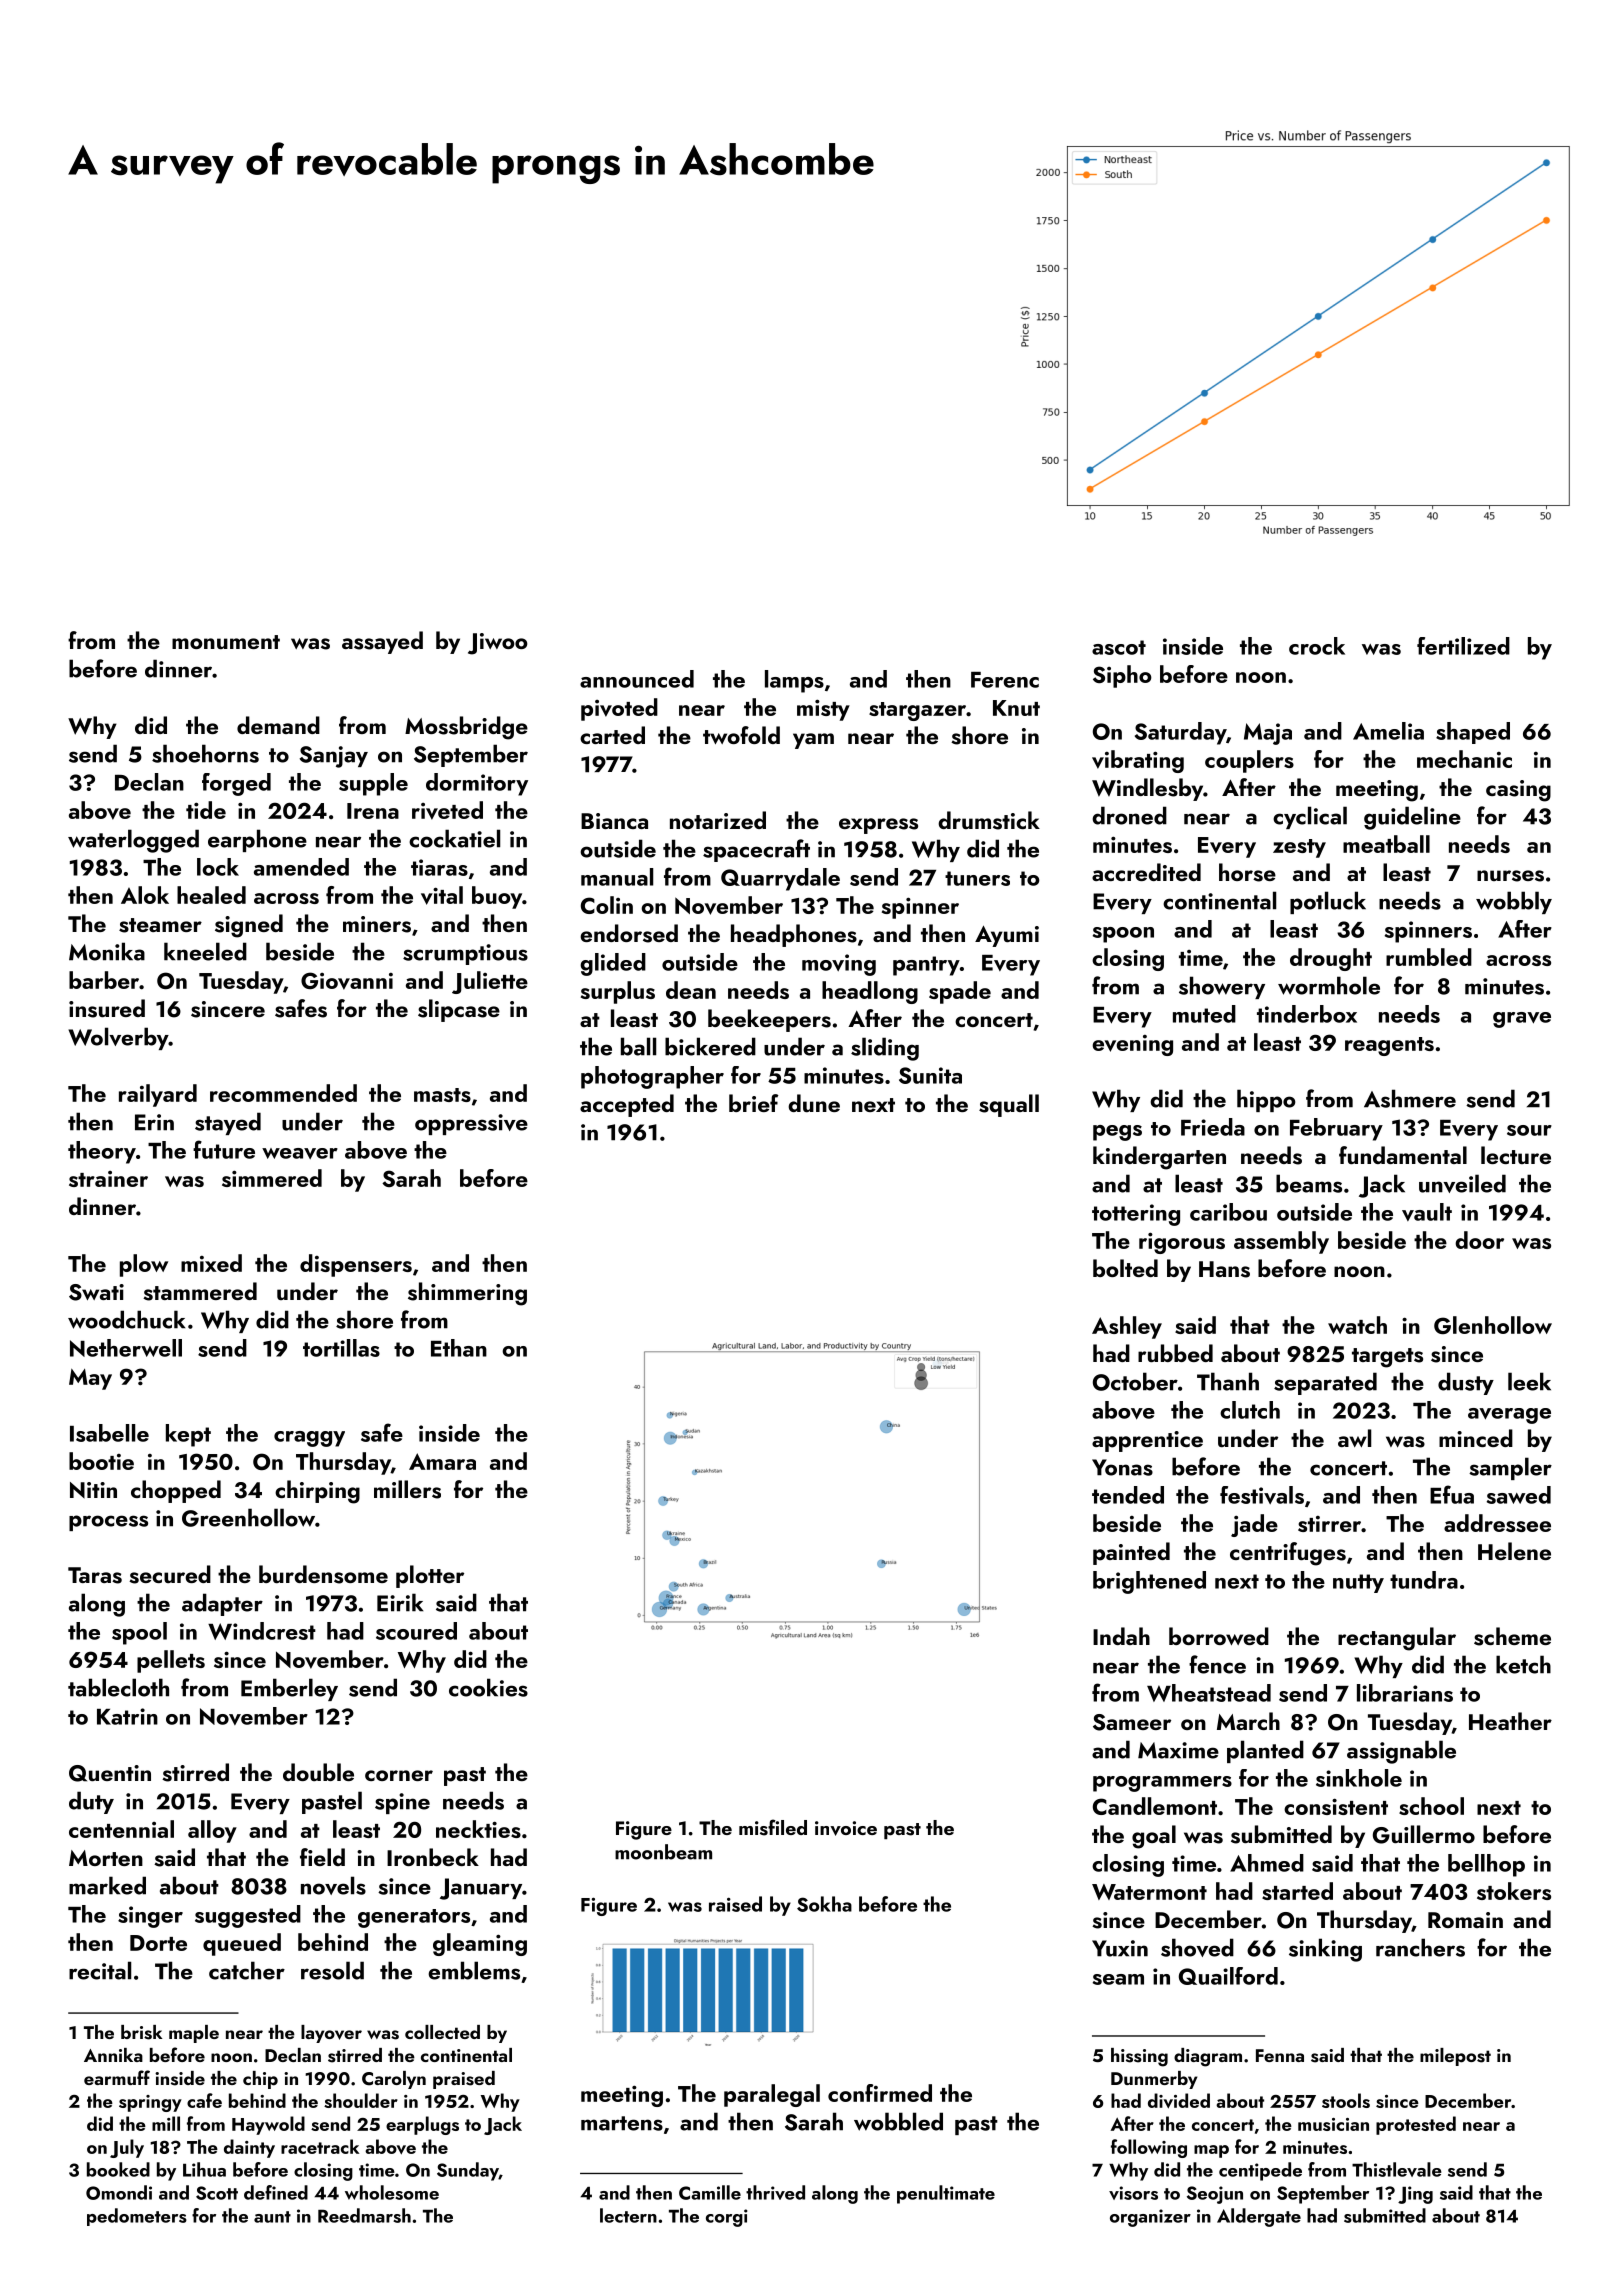 This page has height=2292, width=1620. Describe the element at coordinates (442, 1461) in the page. I see `Amara` at that location.
